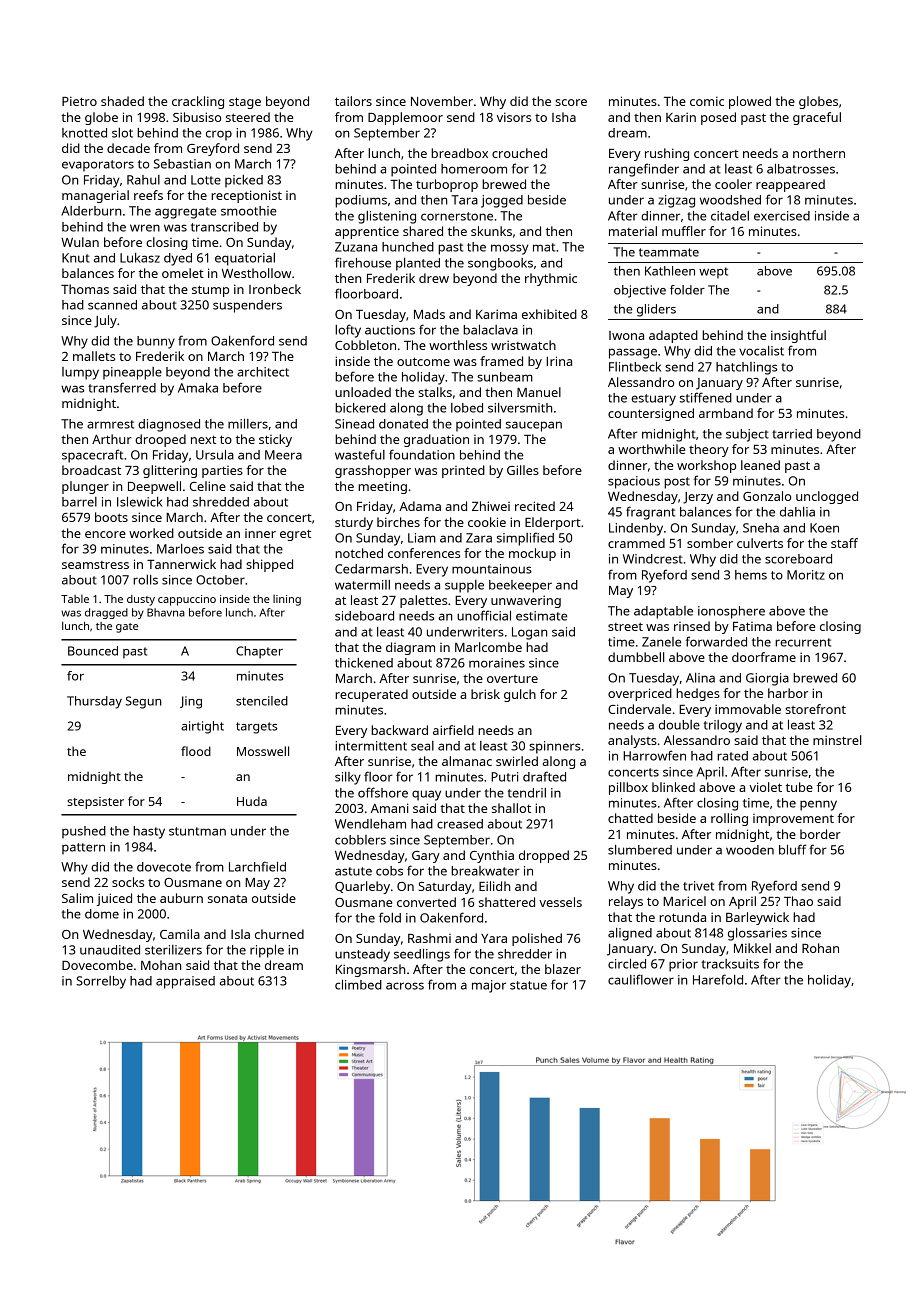  I want to click on Sneha, so click(761, 528).
